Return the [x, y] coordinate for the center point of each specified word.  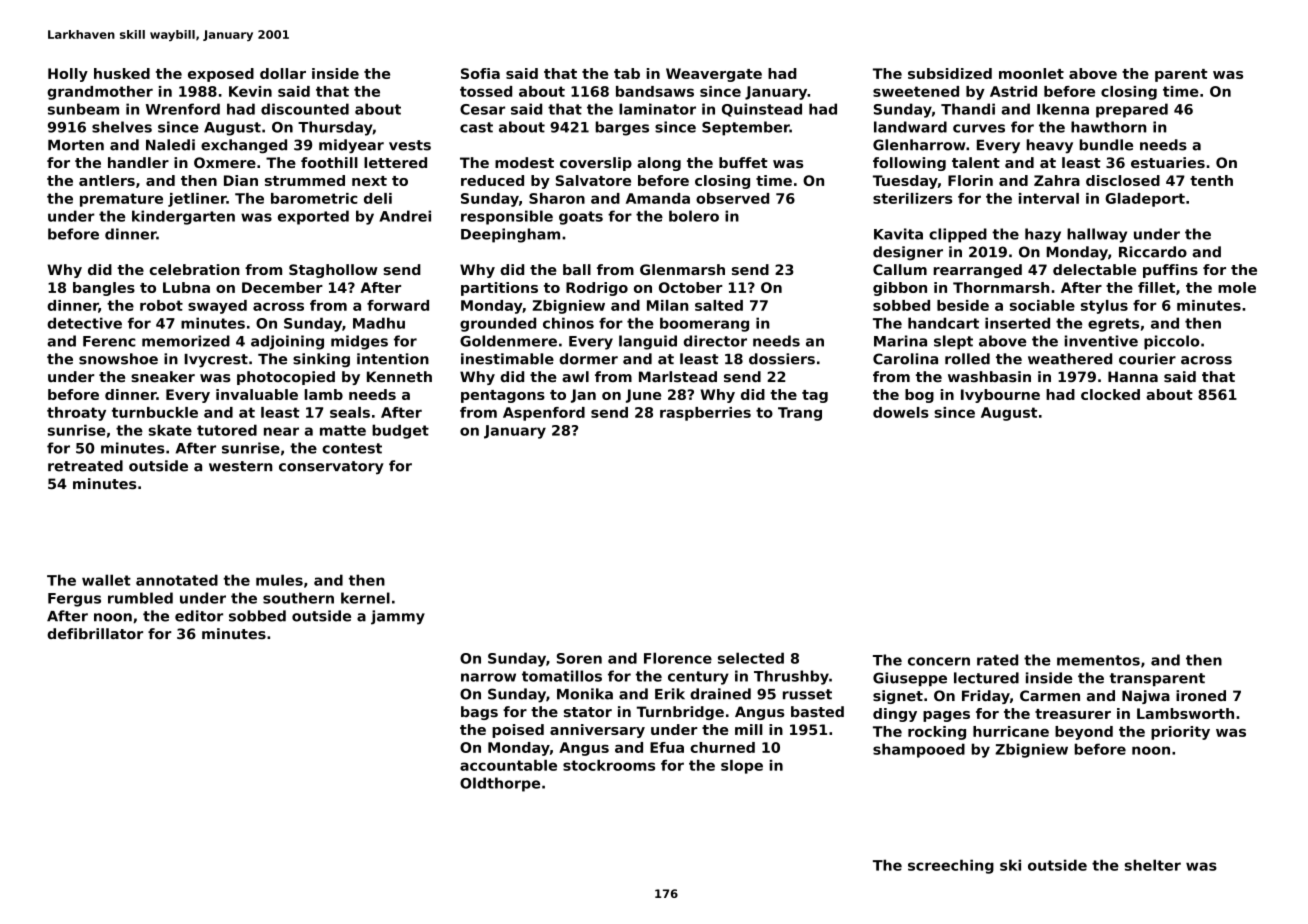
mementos [1098, 660]
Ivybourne [1000, 396]
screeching [951, 866]
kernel [365, 598]
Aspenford [544, 414]
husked [122, 73]
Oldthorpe [500, 784]
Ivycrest [216, 361]
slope [742, 767]
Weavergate [714, 75]
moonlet [1031, 73]
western [240, 466]
